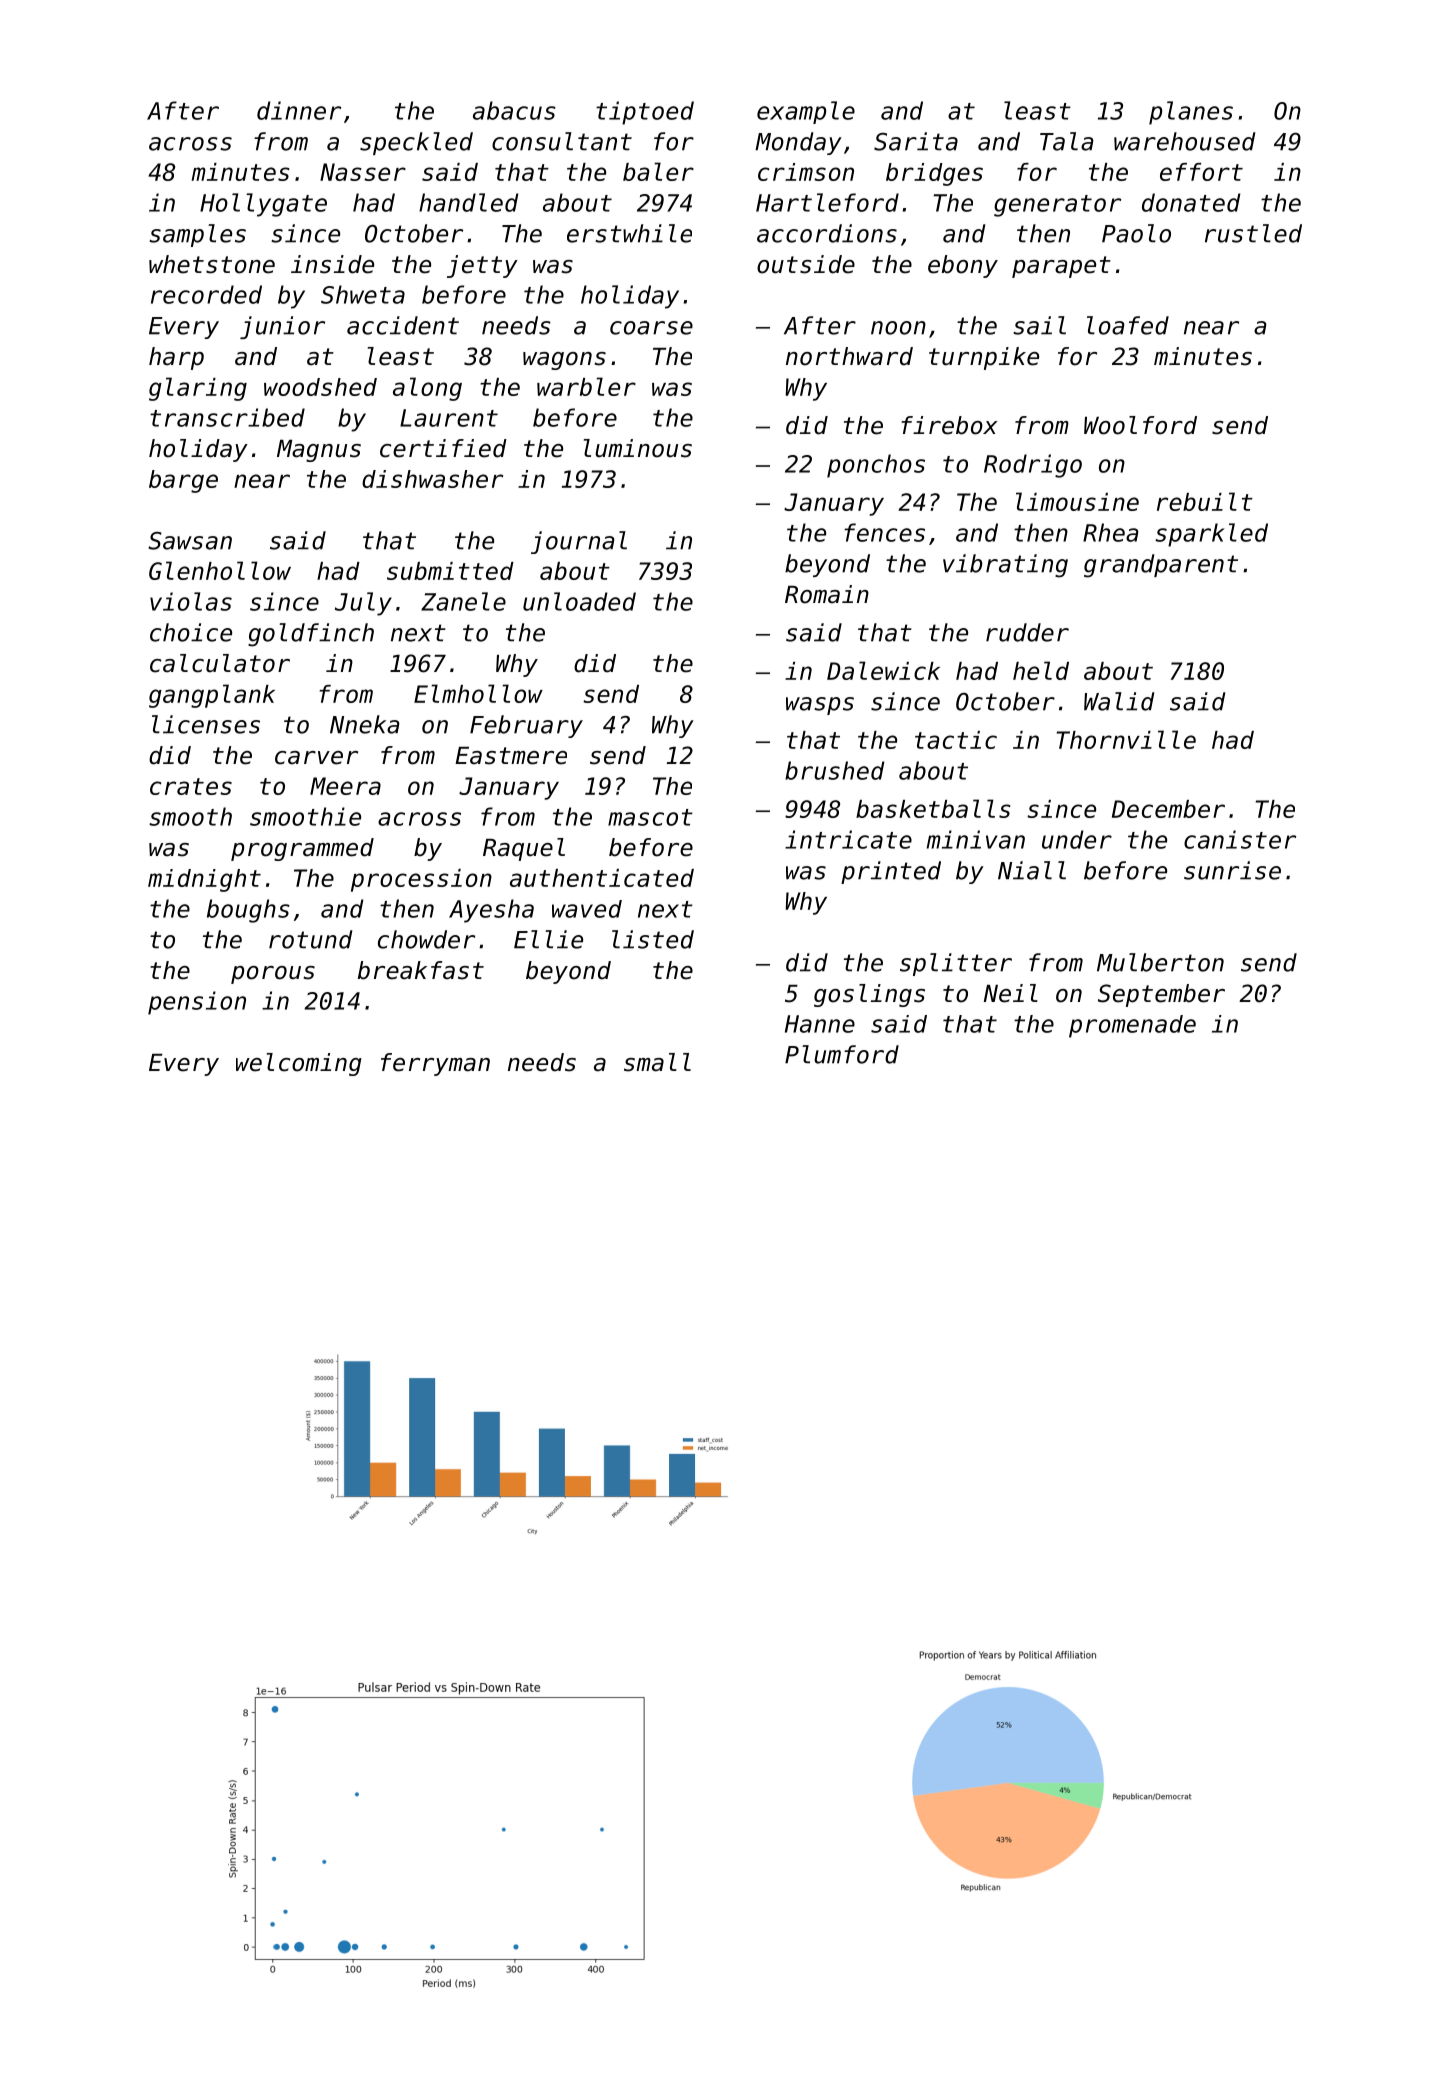 This screenshot has width=1450, height=2100. I want to click on brushed, so click(835, 770).
